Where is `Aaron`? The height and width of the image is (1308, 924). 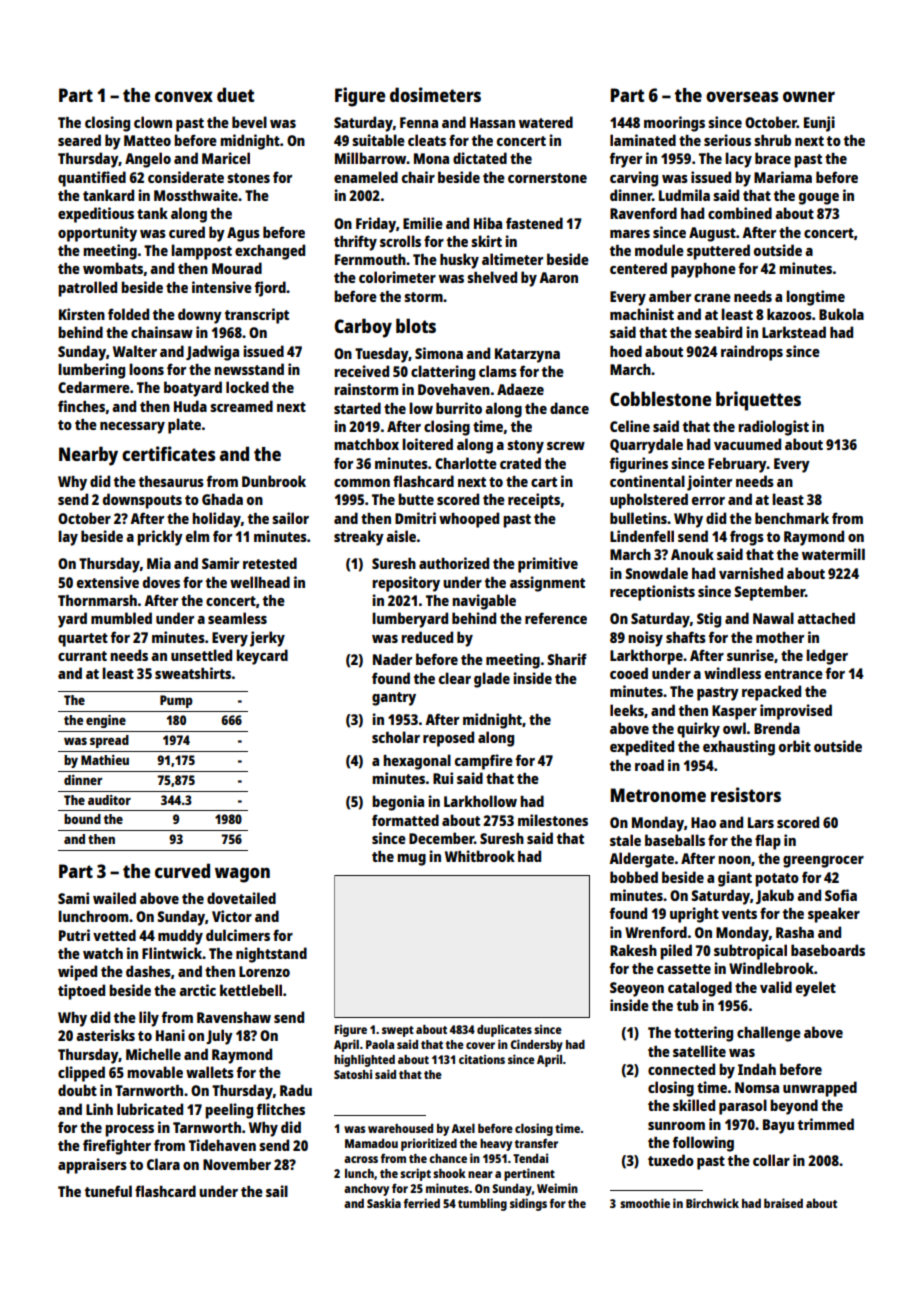
Aaron is located at coordinates (558, 277).
